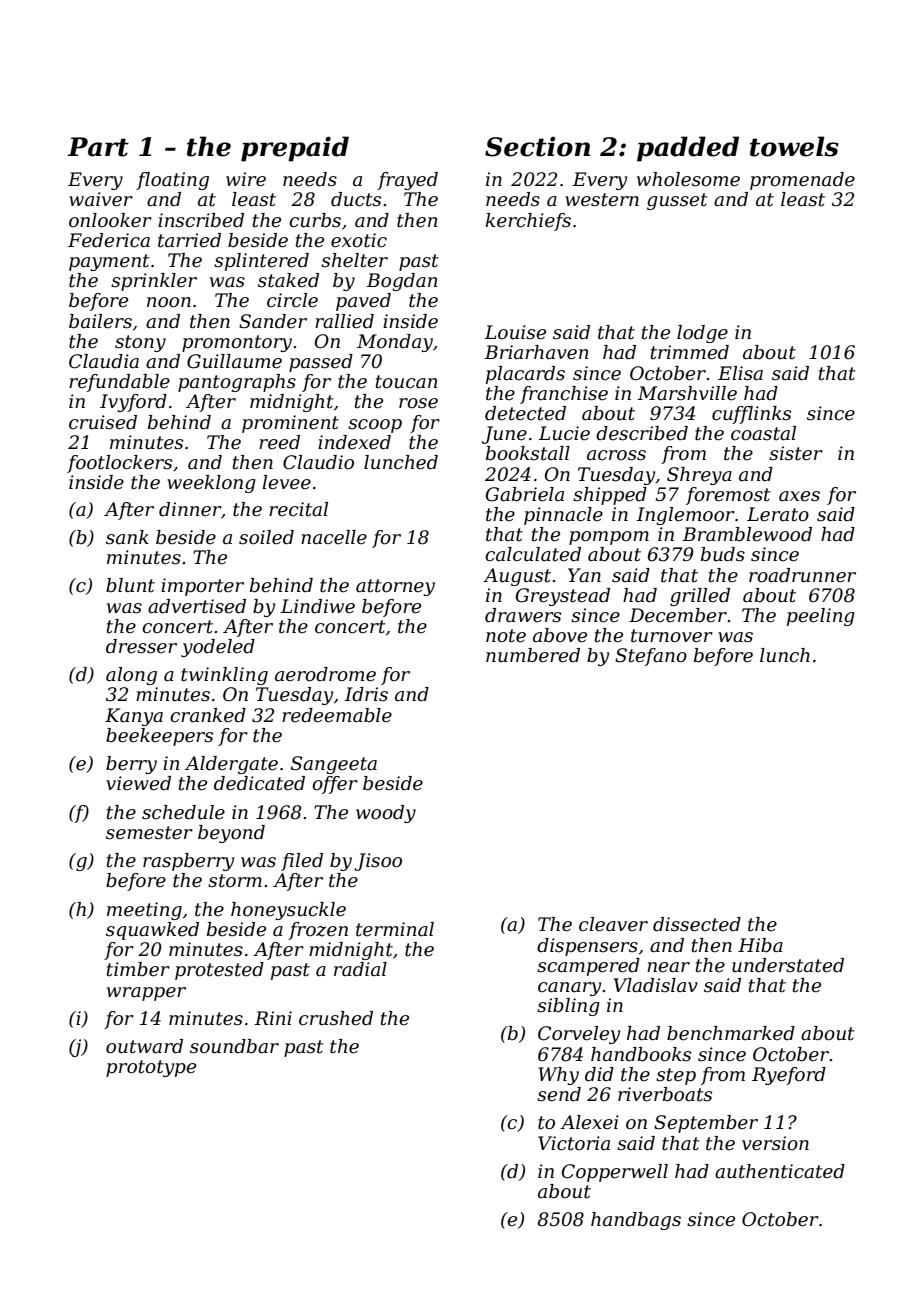 The image size is (924, 1314). Describe the element at coordinates (688, 149) in the screenshot. I see `padded` at that location.
